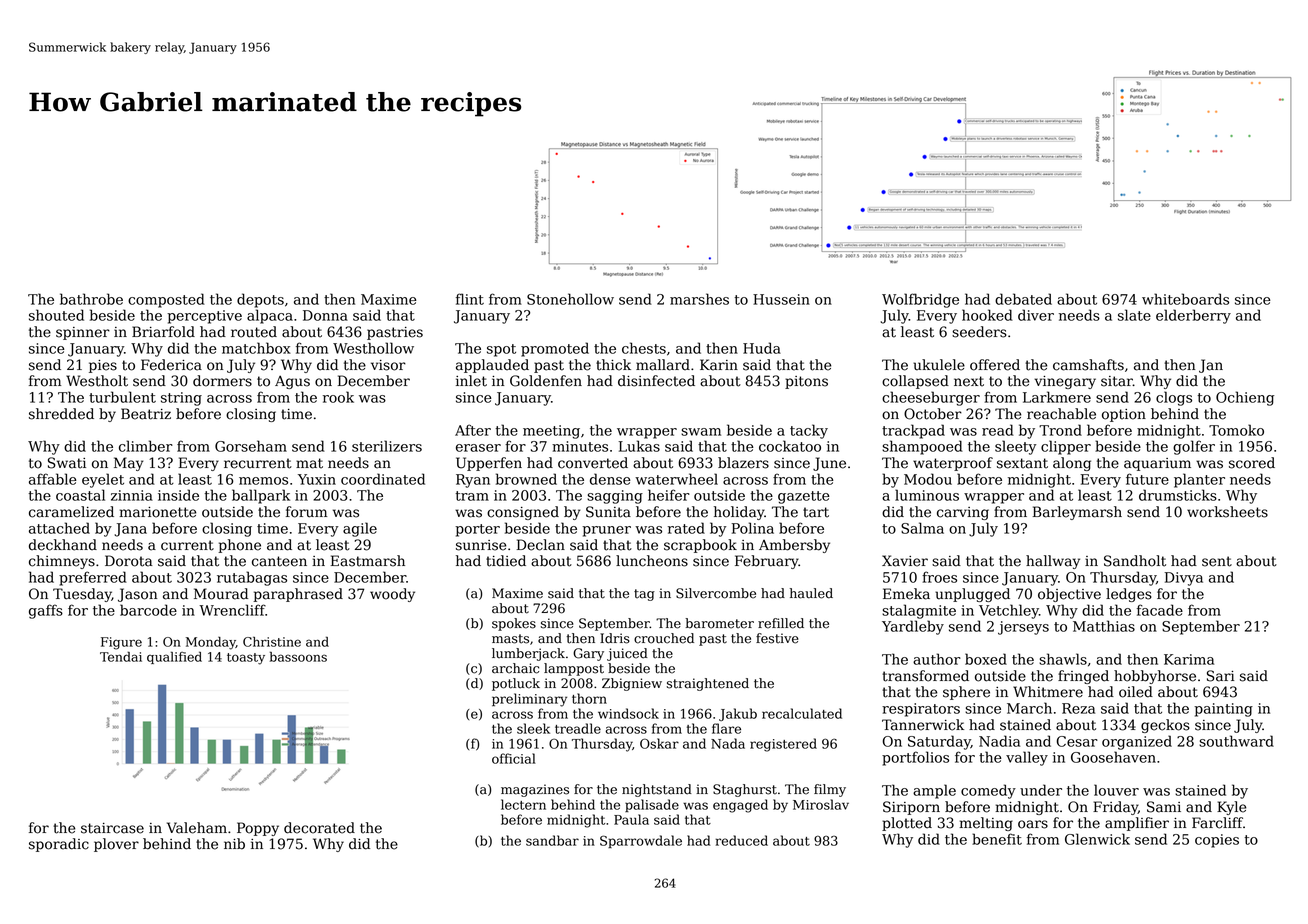 The width and height of the page is (1308, 924). I want to click on preliminary, so click(529, 700).
